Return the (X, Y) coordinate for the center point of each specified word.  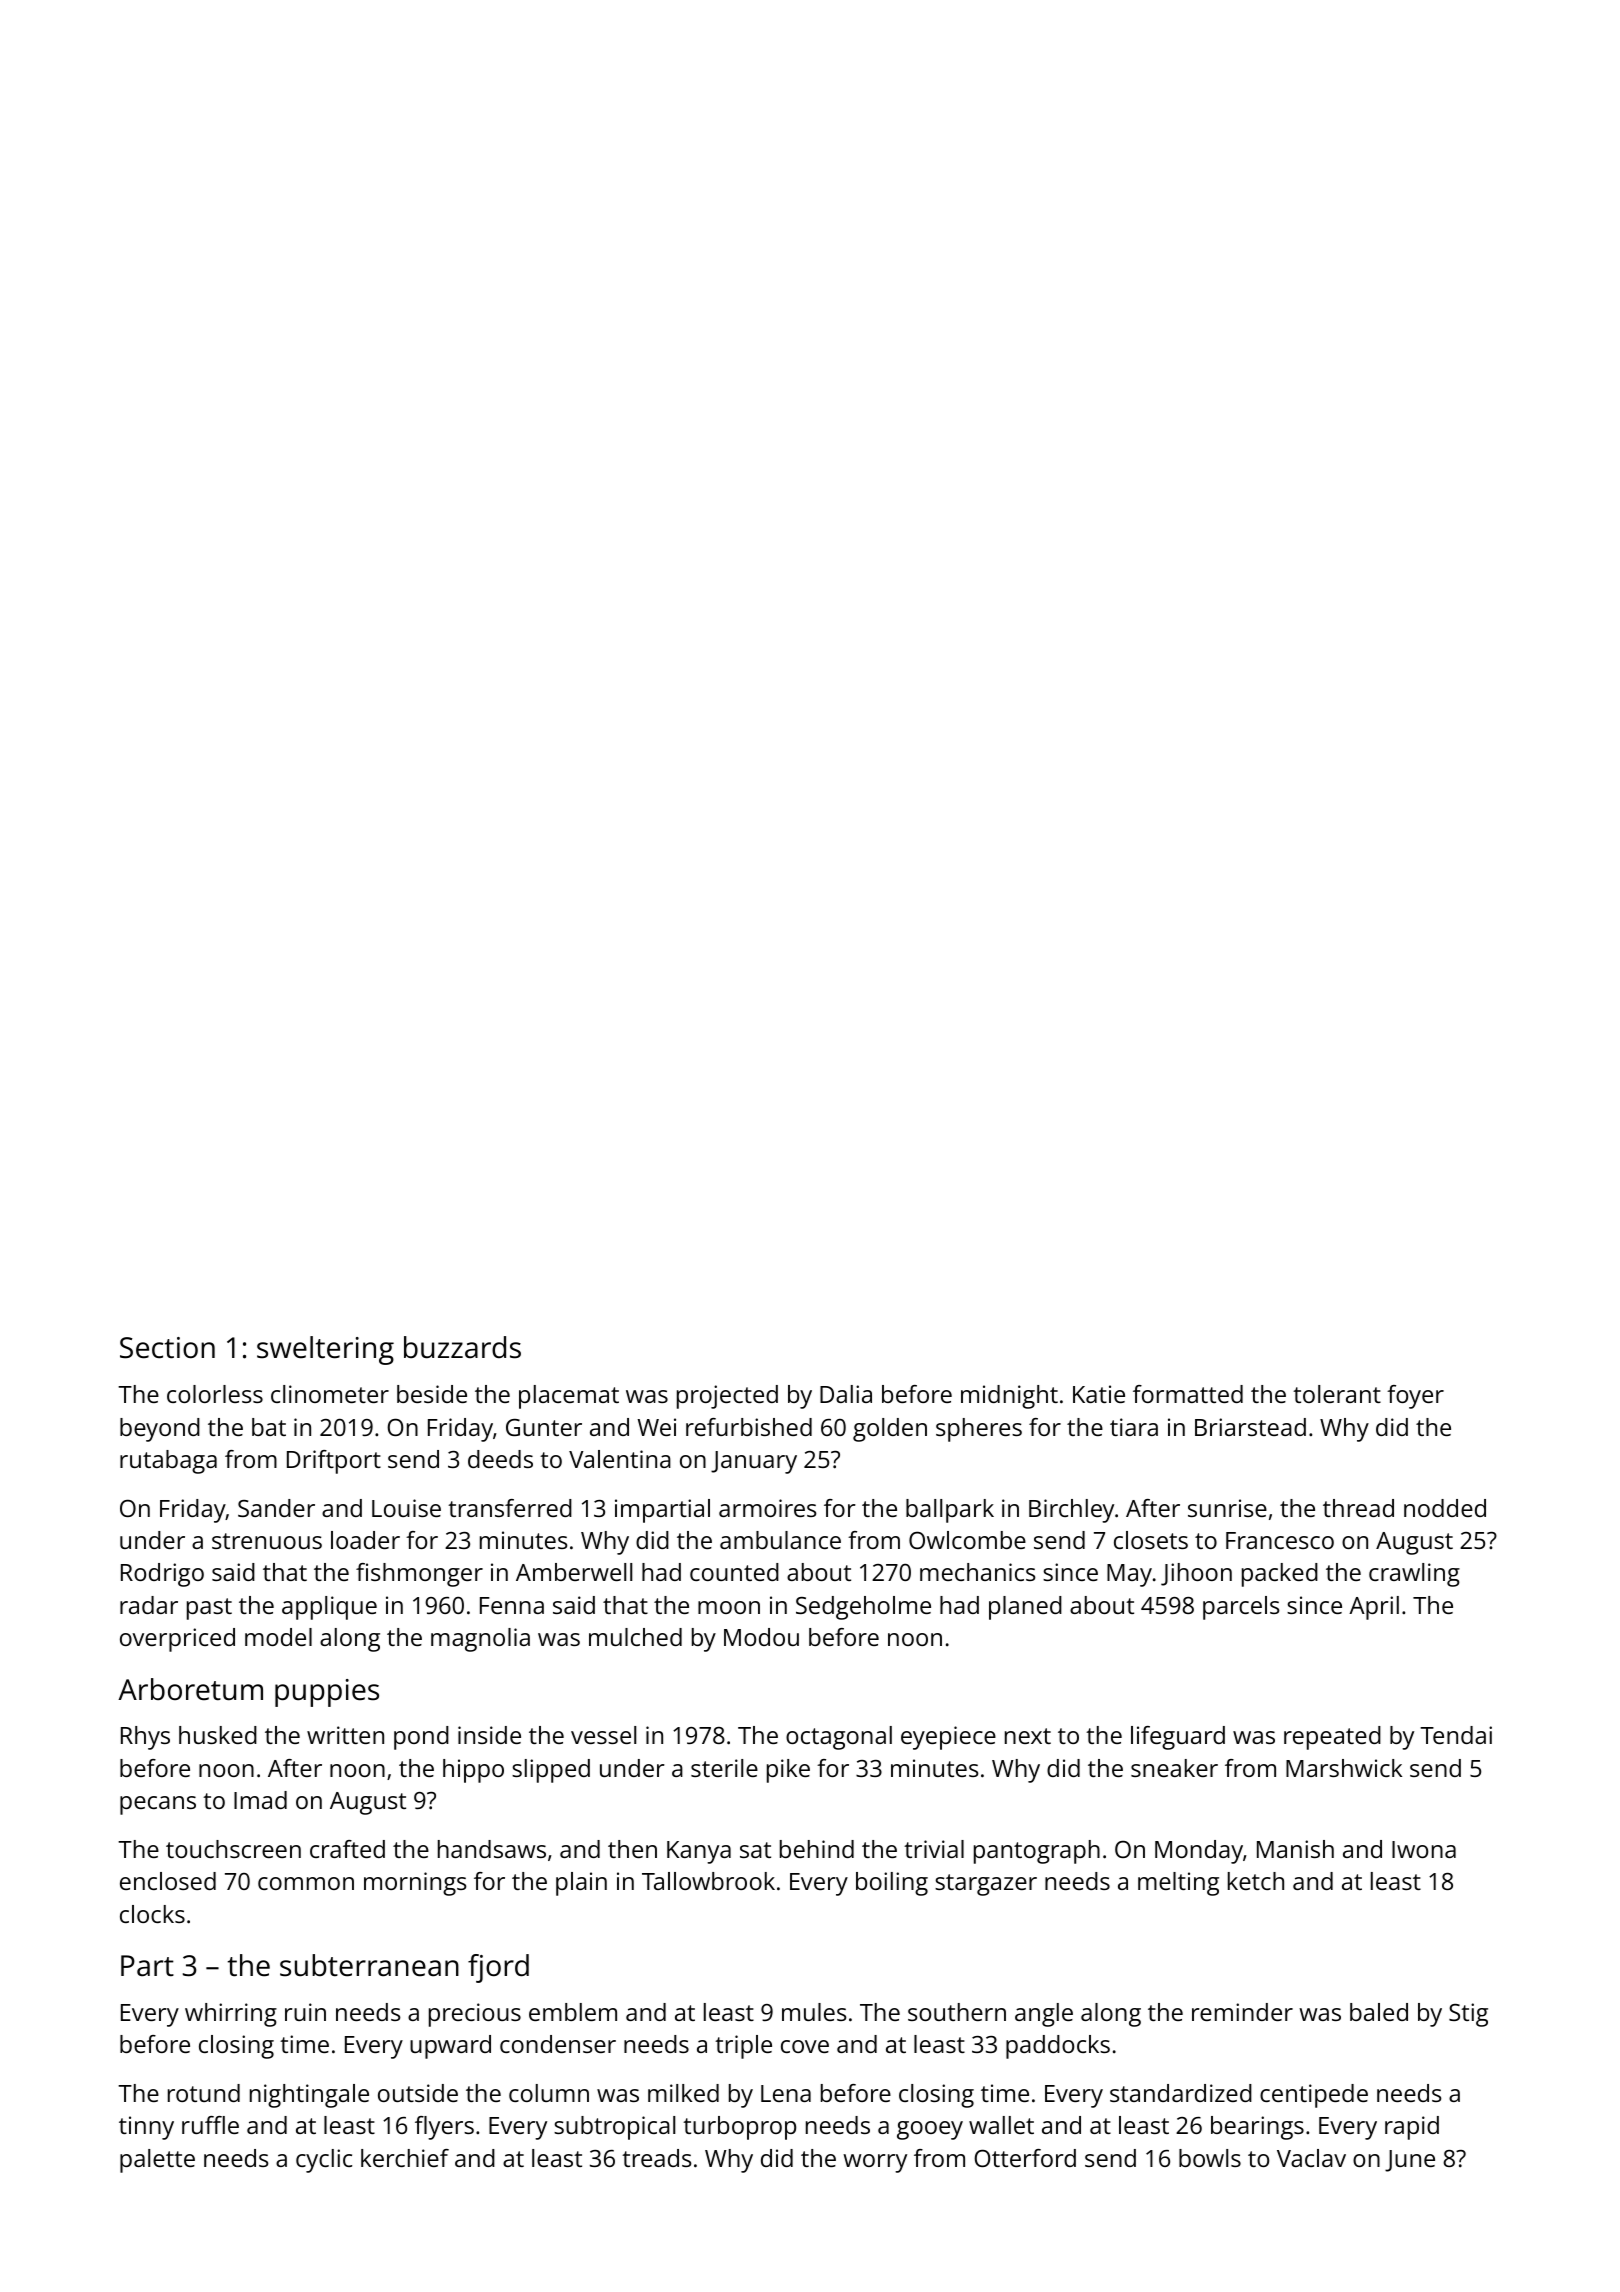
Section (167, 1348)
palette (157, 2161)
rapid (1412, 2128)
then (632, 1849)
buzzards (462, 1347)
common (306, 1883)
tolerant (1337, 1394)
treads (657, 2158)
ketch (1256, 1881)
